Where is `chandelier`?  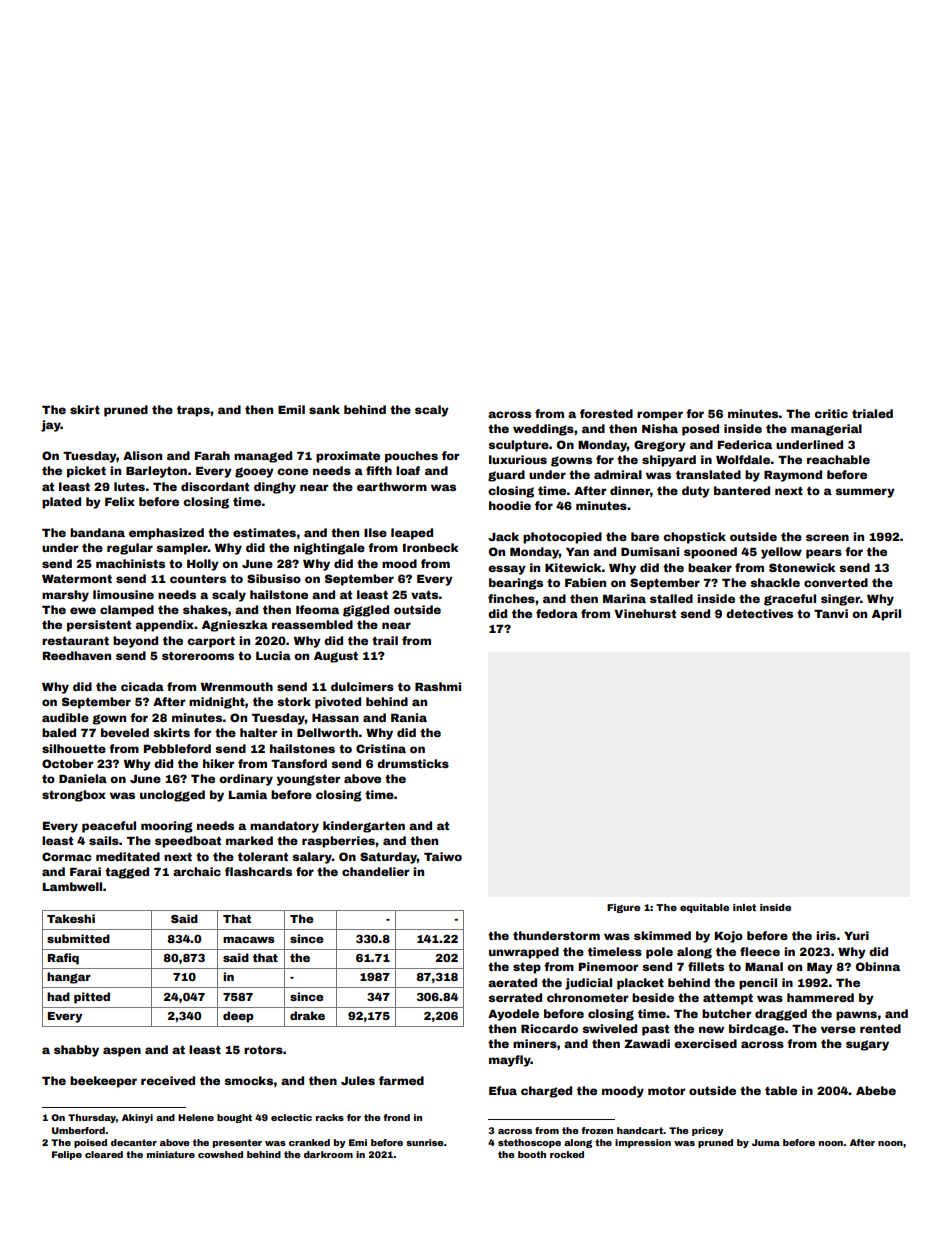 chandelier is located at coordinates (375, 871).
